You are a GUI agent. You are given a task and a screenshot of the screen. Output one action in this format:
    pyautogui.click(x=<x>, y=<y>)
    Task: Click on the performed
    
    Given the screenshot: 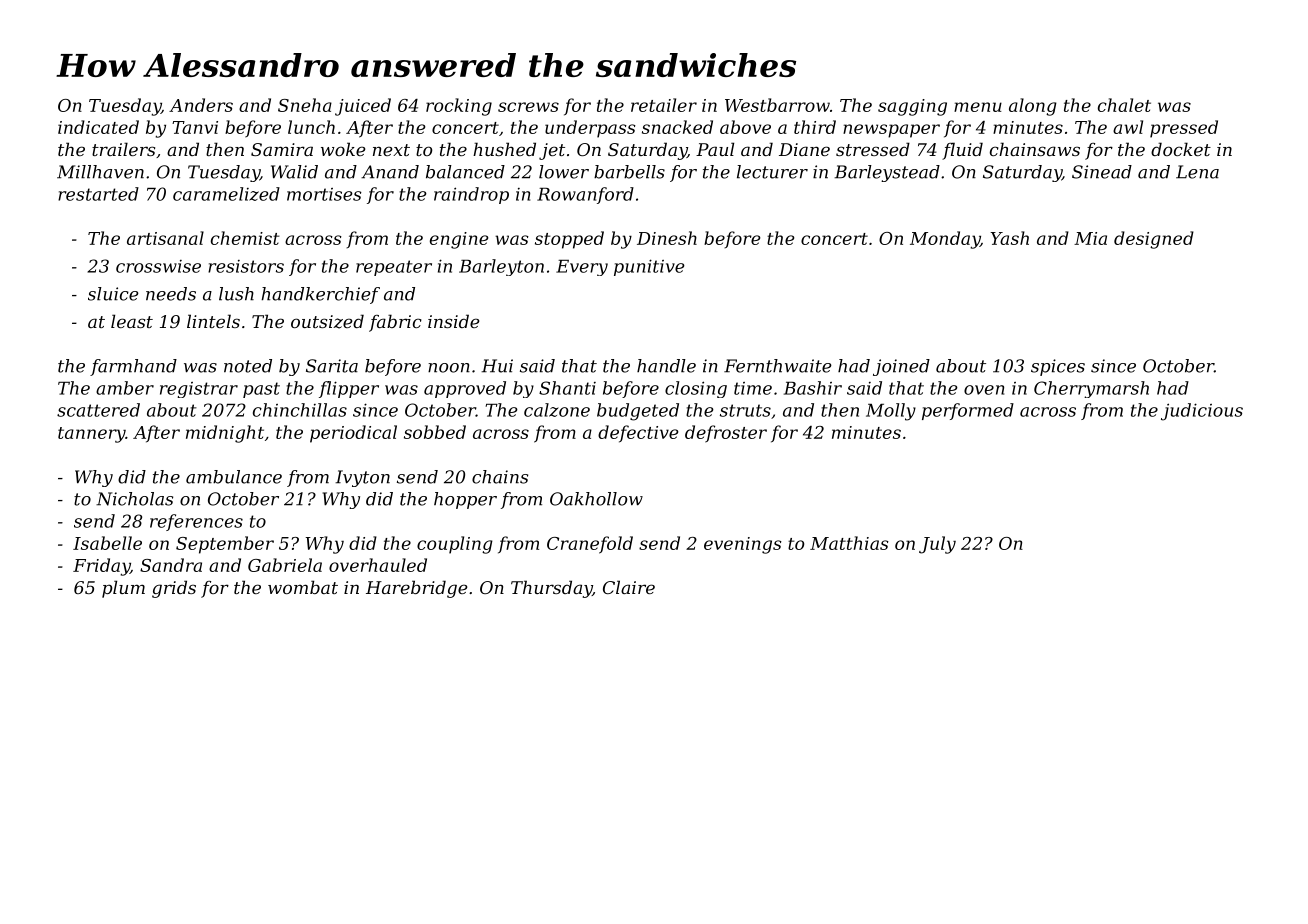 What is the action you would take?
    pyautogui.click(x=968, y=411)
